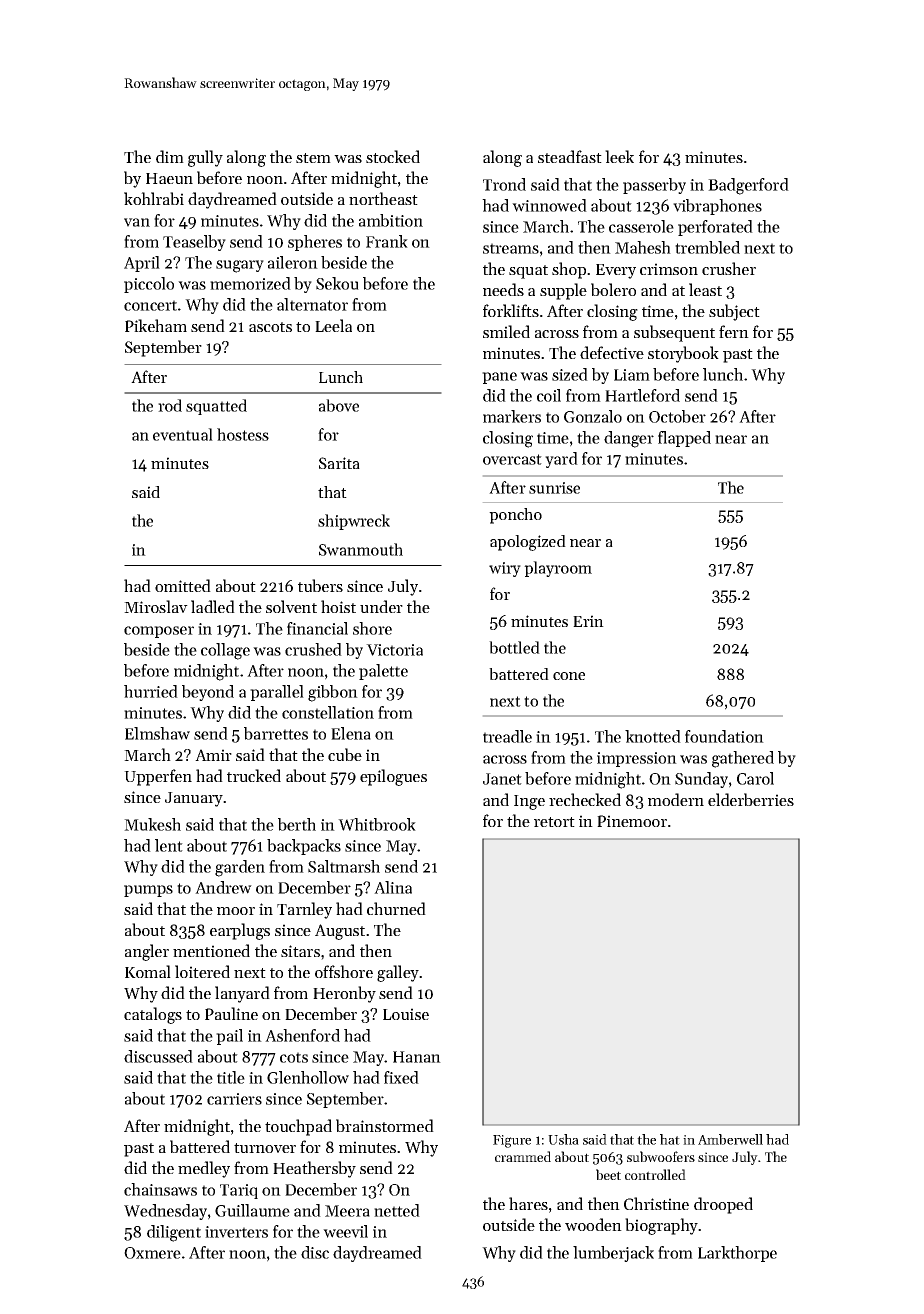 The height and width of the screenshot is (1314, 924). Describe the element at coordinates (504, 184) in the screenshot. I see `Trond` at that location.
